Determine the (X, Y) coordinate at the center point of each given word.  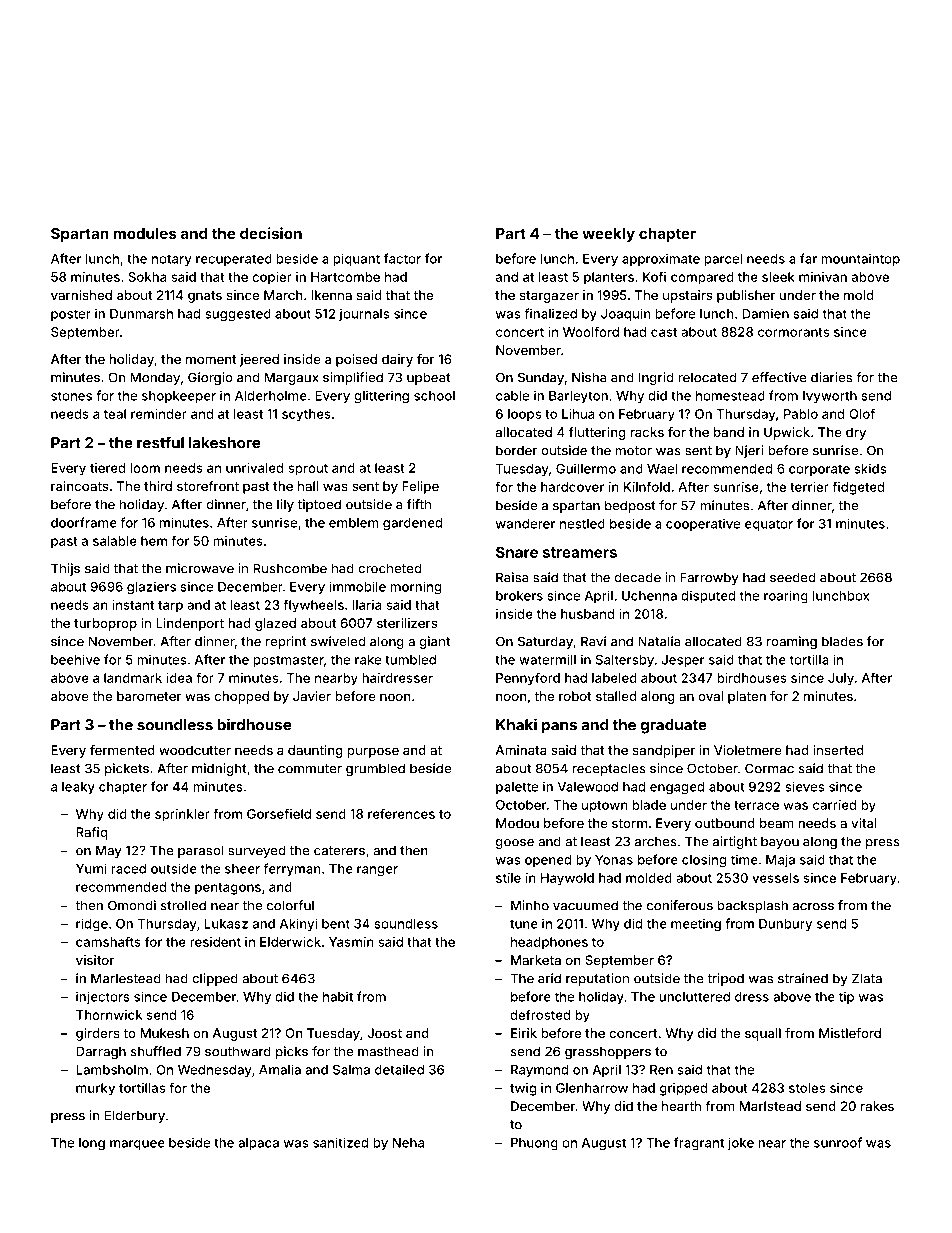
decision (271, 233)
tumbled (410, 660)
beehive (75, 659)
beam (777, 823)
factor (402, 258)
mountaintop (860, 259)
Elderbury (135, 1116)
